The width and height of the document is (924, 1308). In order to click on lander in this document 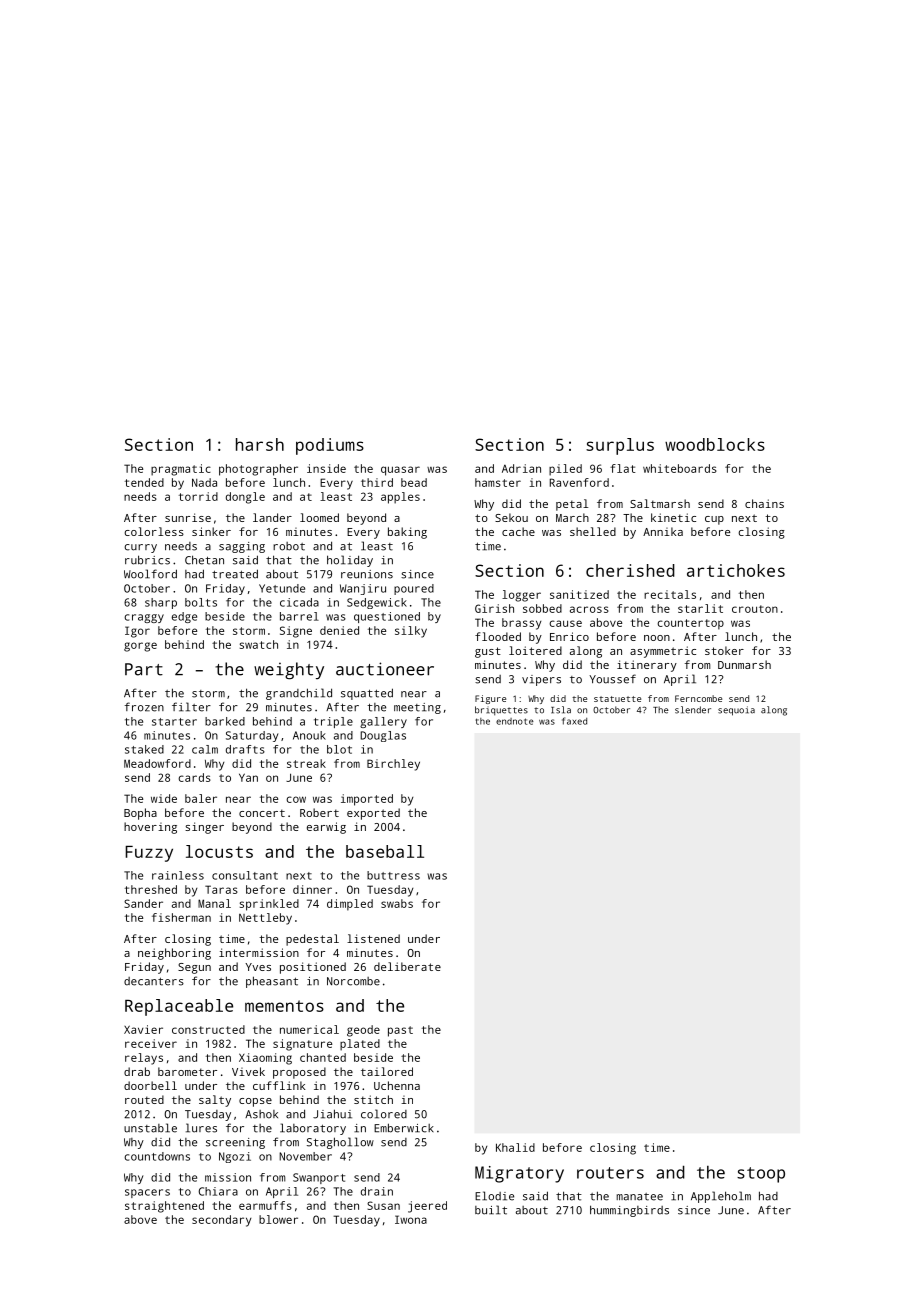, I will do `click(272, 517)`.
